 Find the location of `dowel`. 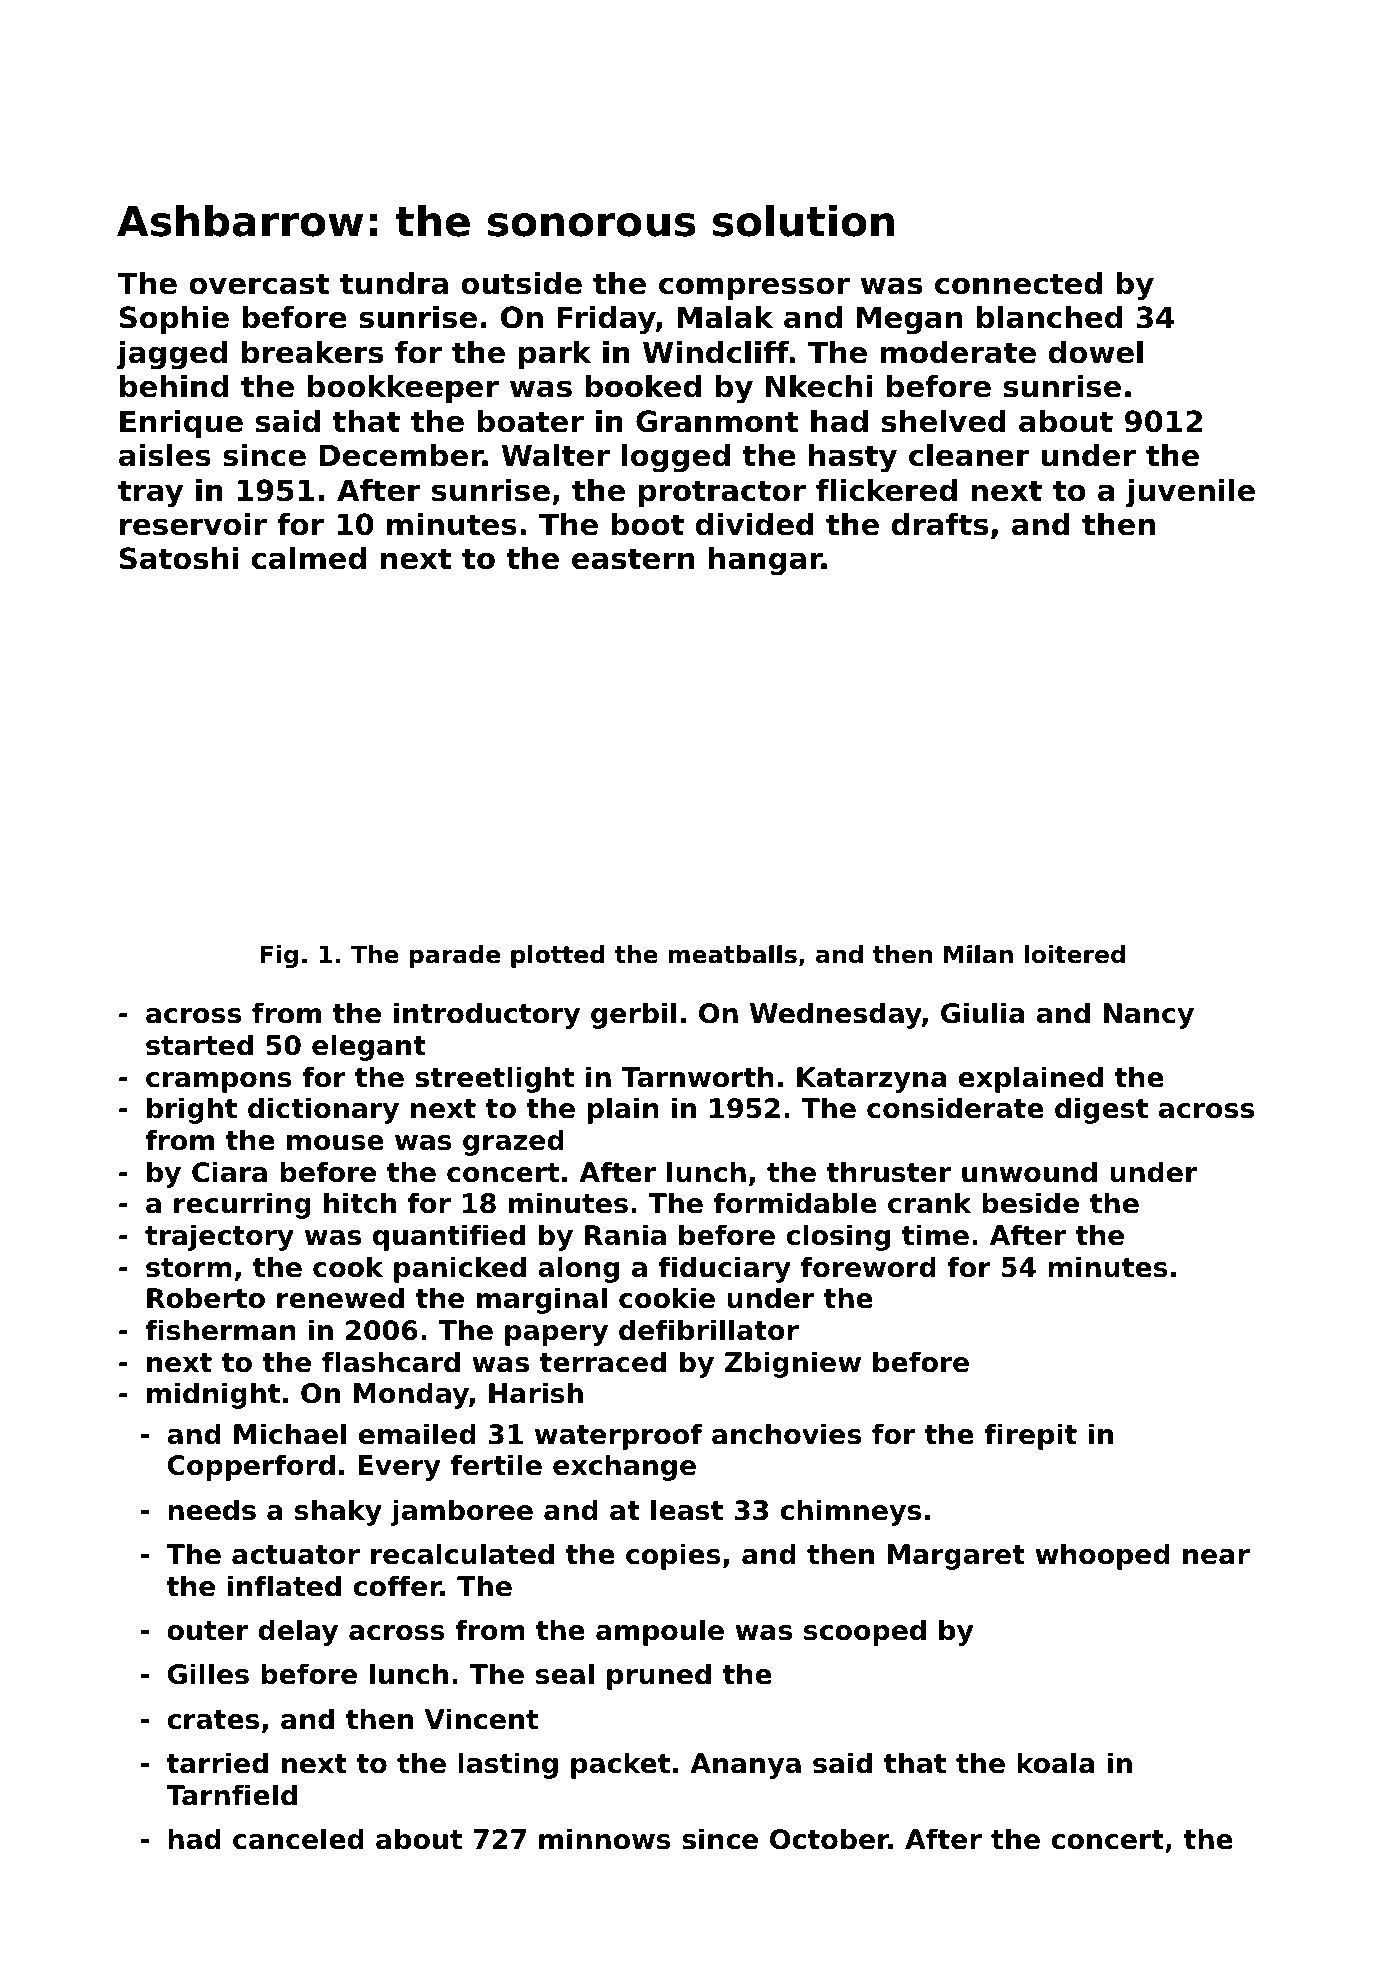

dowel is located at coordinates (1096, 352).
